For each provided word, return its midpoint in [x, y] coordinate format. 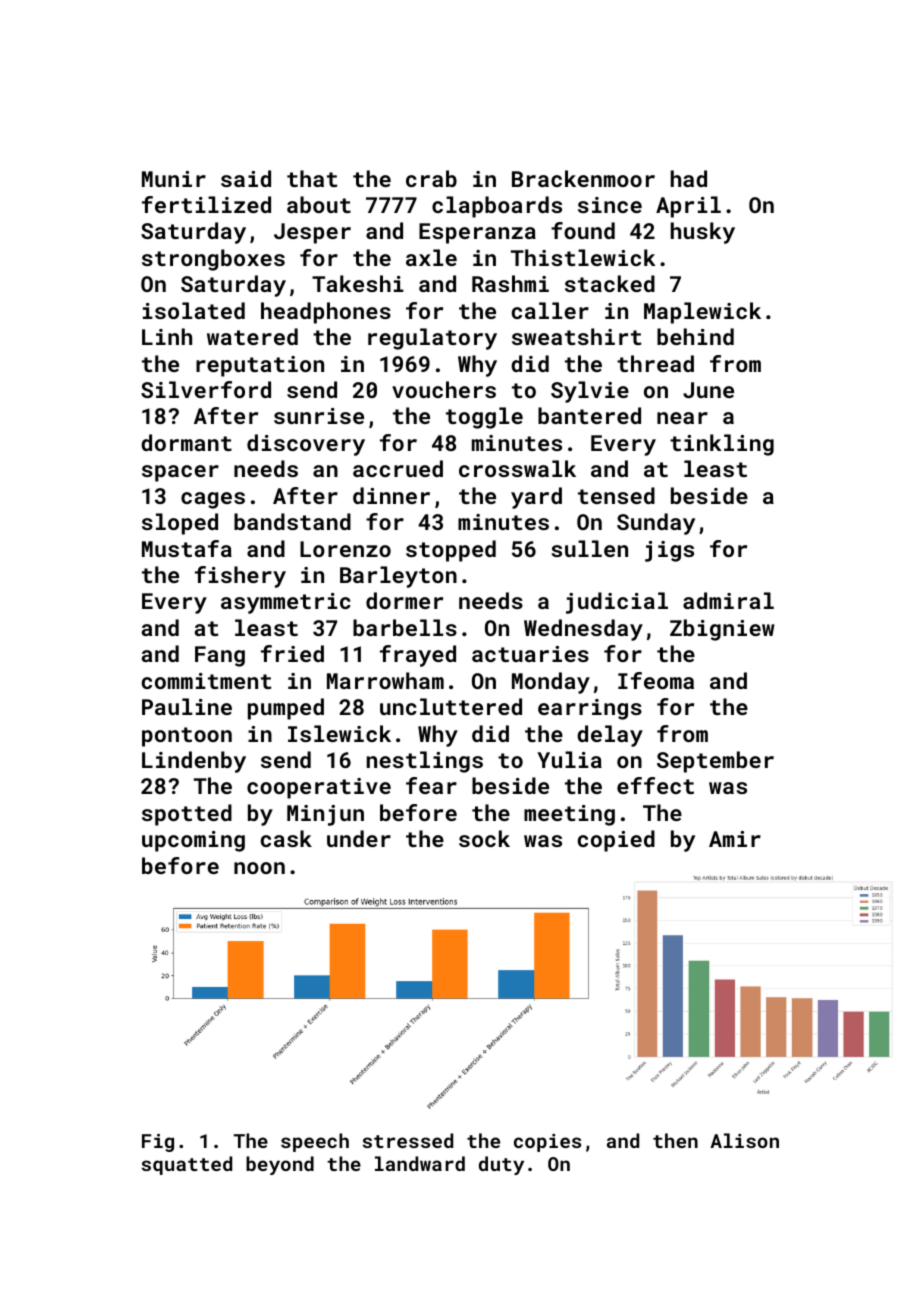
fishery [240, 577]
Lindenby [194, 762]
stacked [610, 283]
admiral [728, 600]
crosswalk [517, 468]
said [246, 178]
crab [431, 178]
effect [655, 785]
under [359, 838]
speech [315, 1142]
